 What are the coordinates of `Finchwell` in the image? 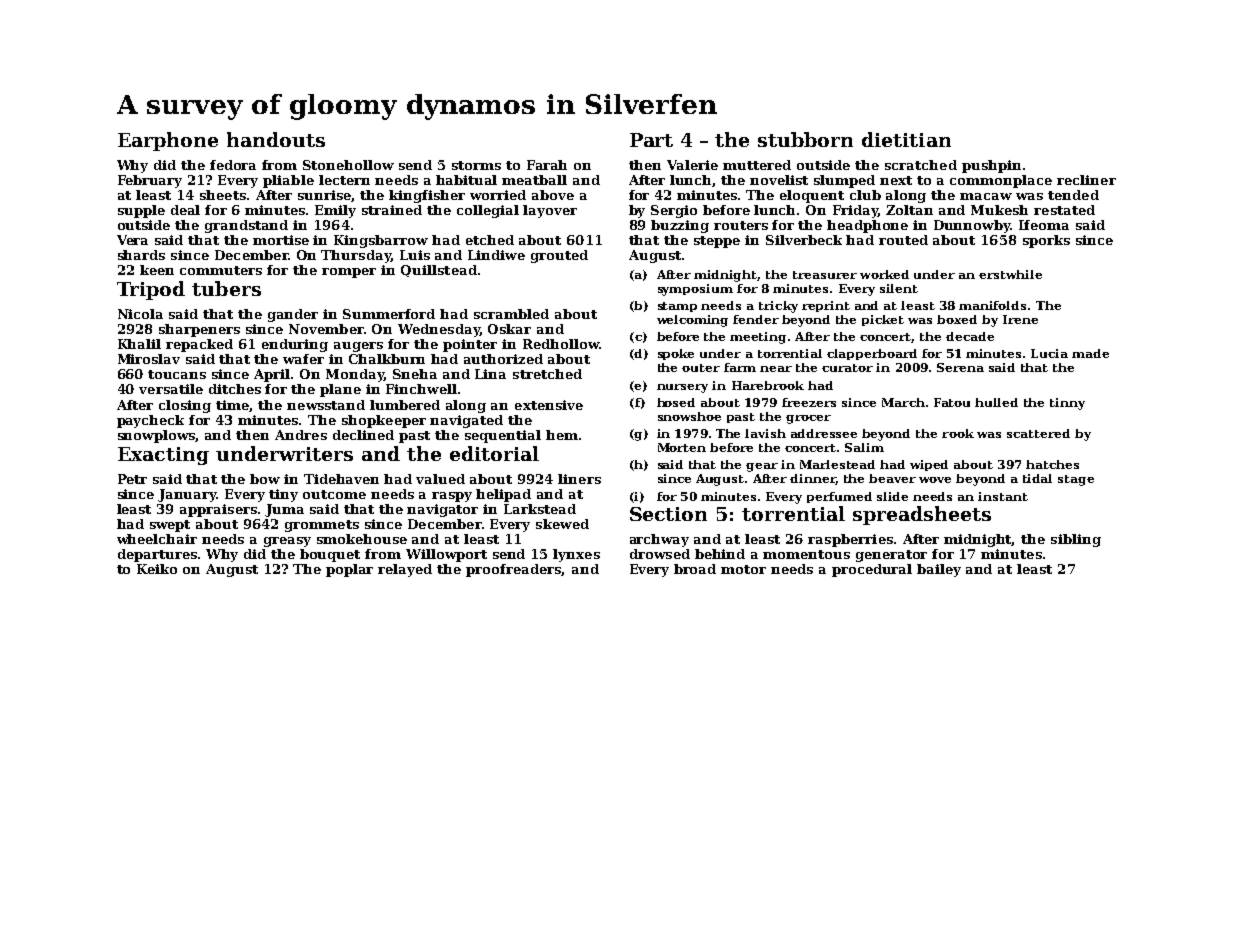 It's located at (421, 389).
